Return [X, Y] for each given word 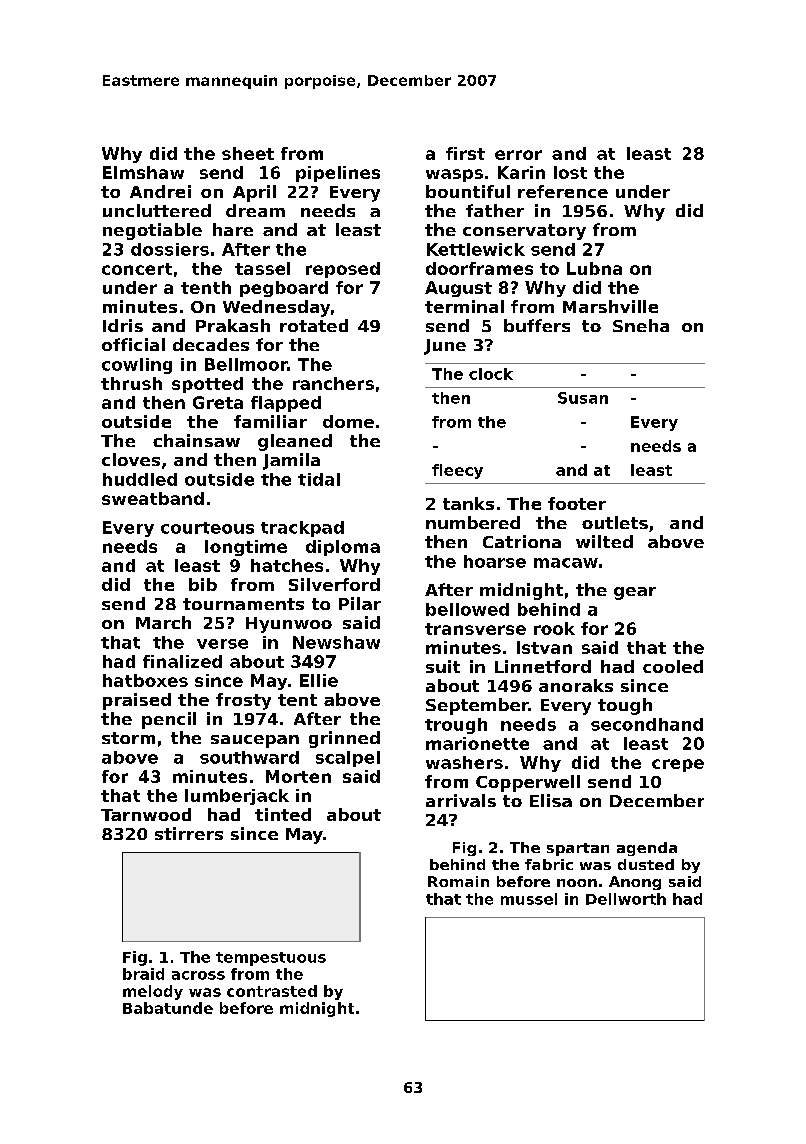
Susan [583, 398]
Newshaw [336, 642]
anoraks [576, 685]
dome [348, 421]
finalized [182, 661]
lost [570, 172]
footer [577, 503]
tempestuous [271, 959]
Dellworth [626, 899]
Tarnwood [146, 814]
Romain [458, 881]
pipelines [338, 174]
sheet [248, 153]
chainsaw [196, 440]
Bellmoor [246, 364]
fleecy [457, 471]
